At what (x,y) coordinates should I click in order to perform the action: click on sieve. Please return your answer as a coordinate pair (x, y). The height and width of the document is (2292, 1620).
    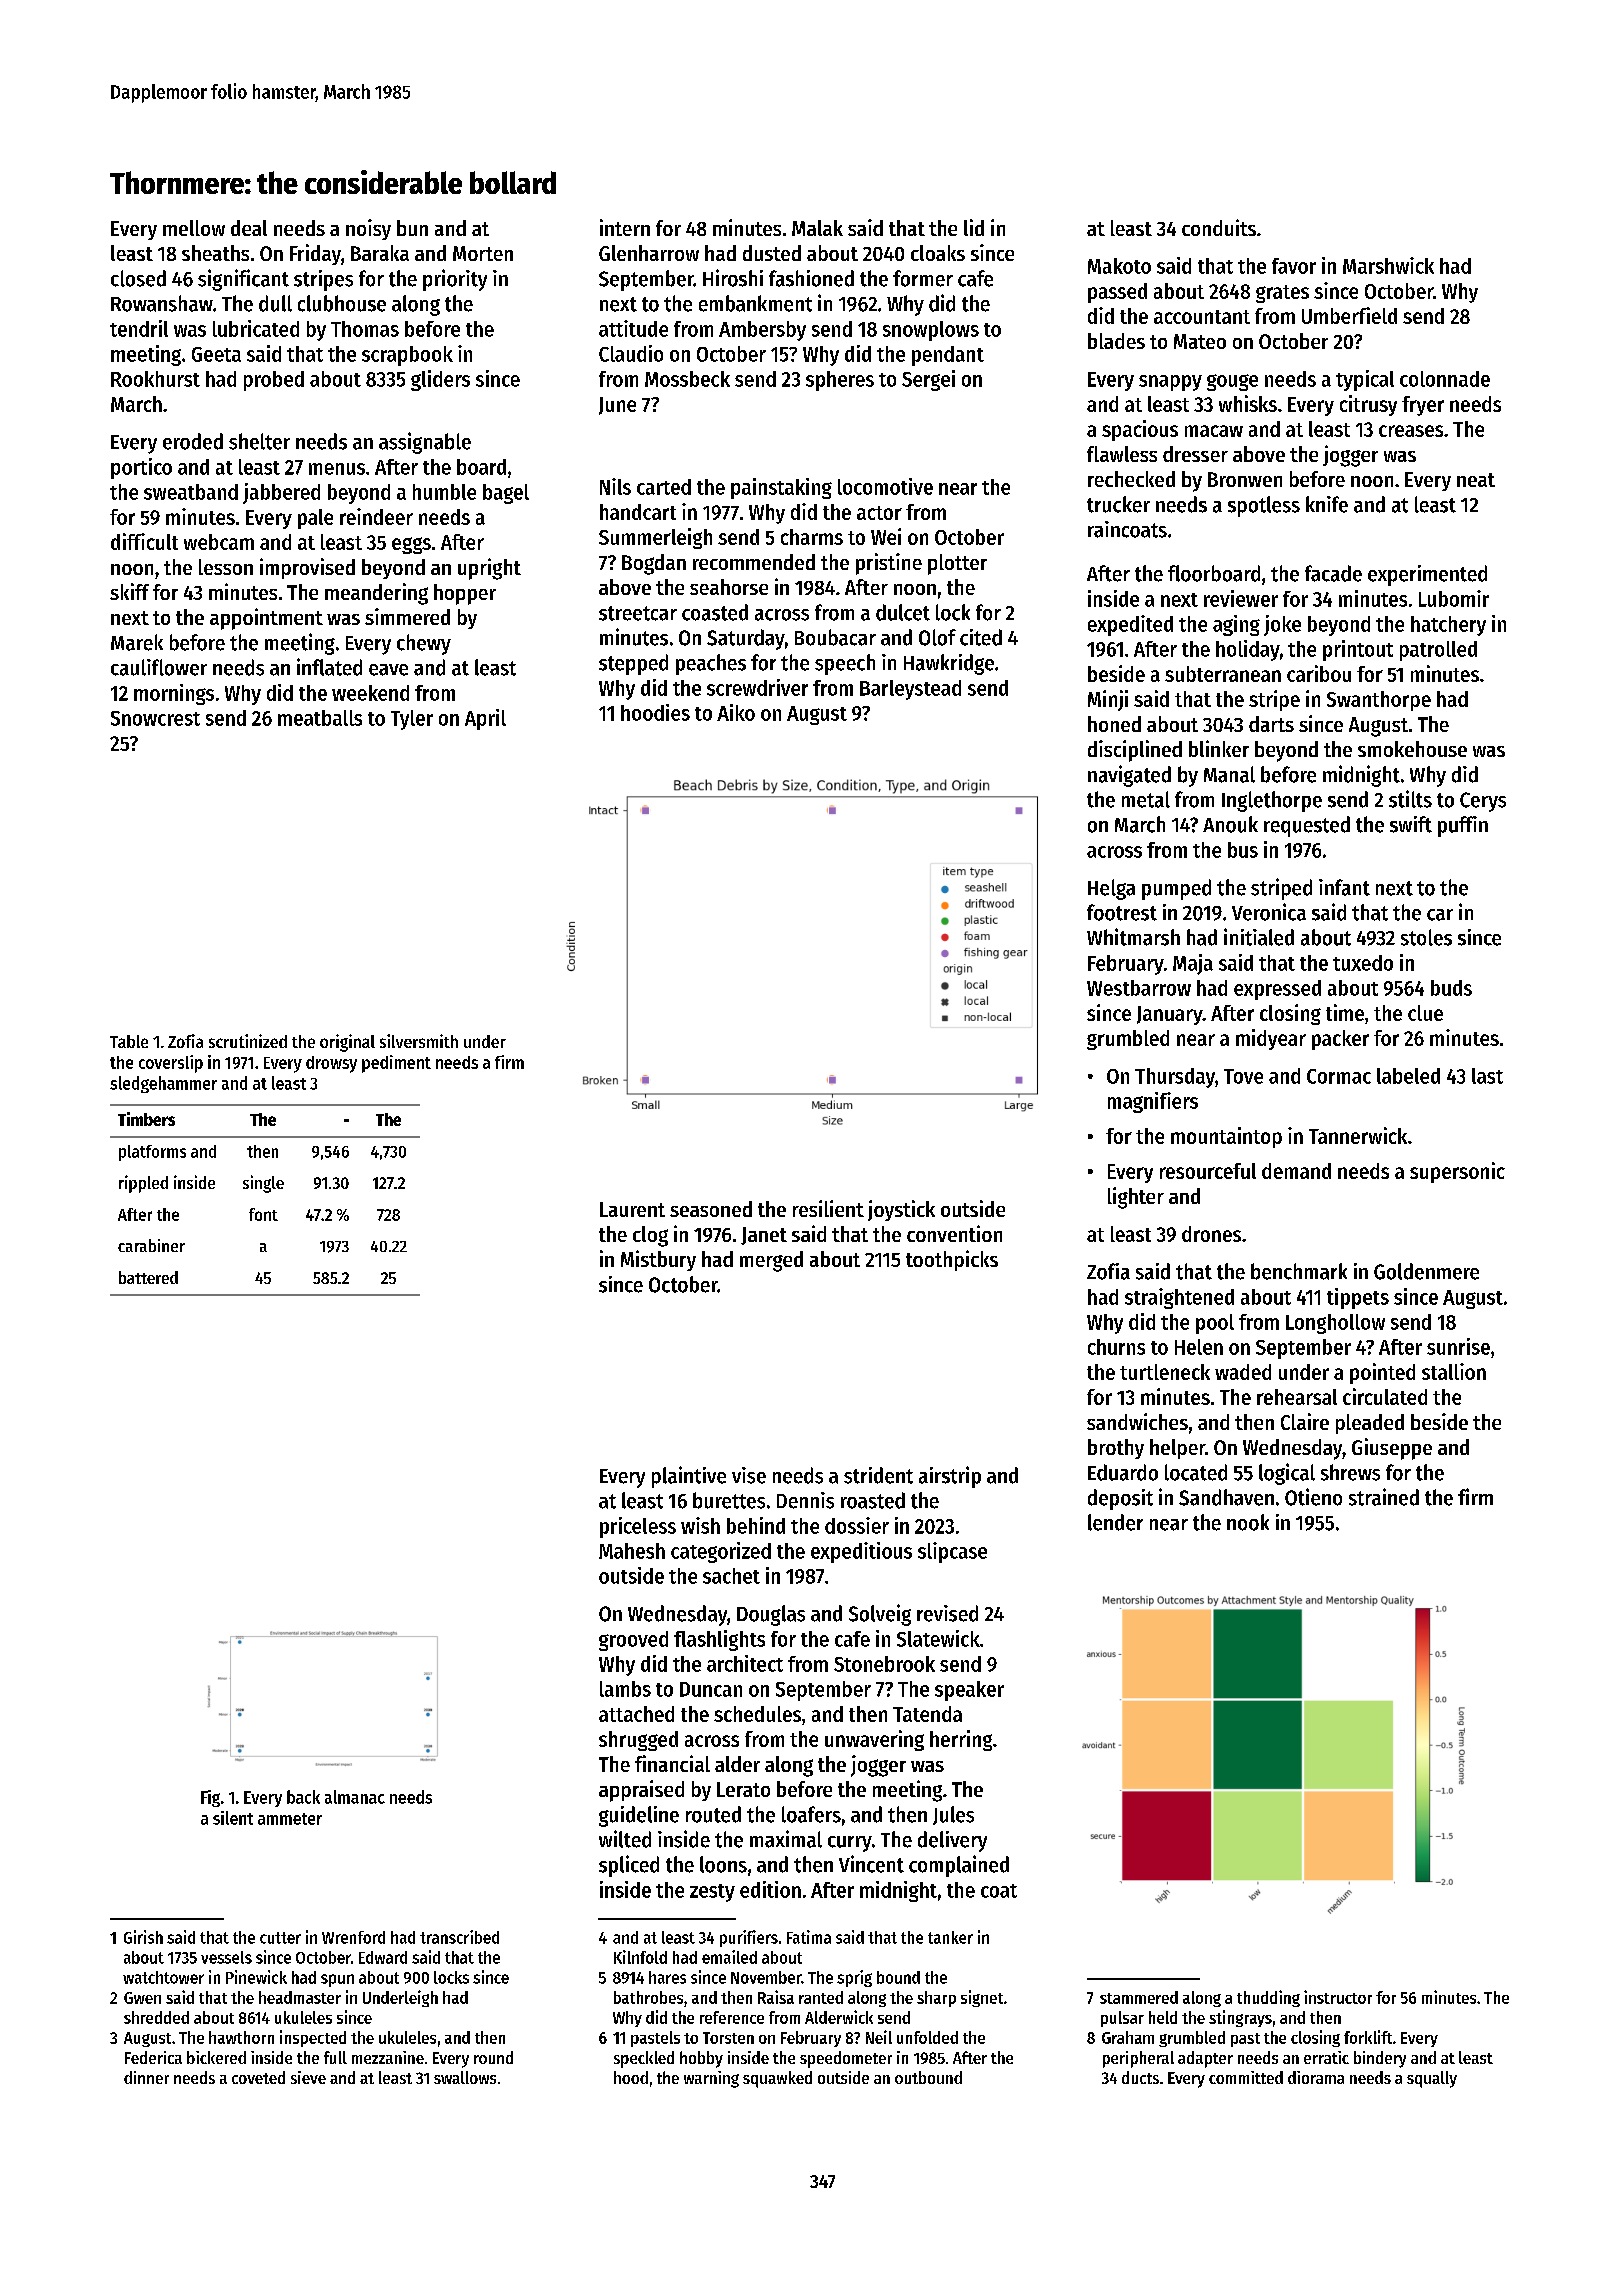
    Looking at the image, I should click on (308, 2077).
